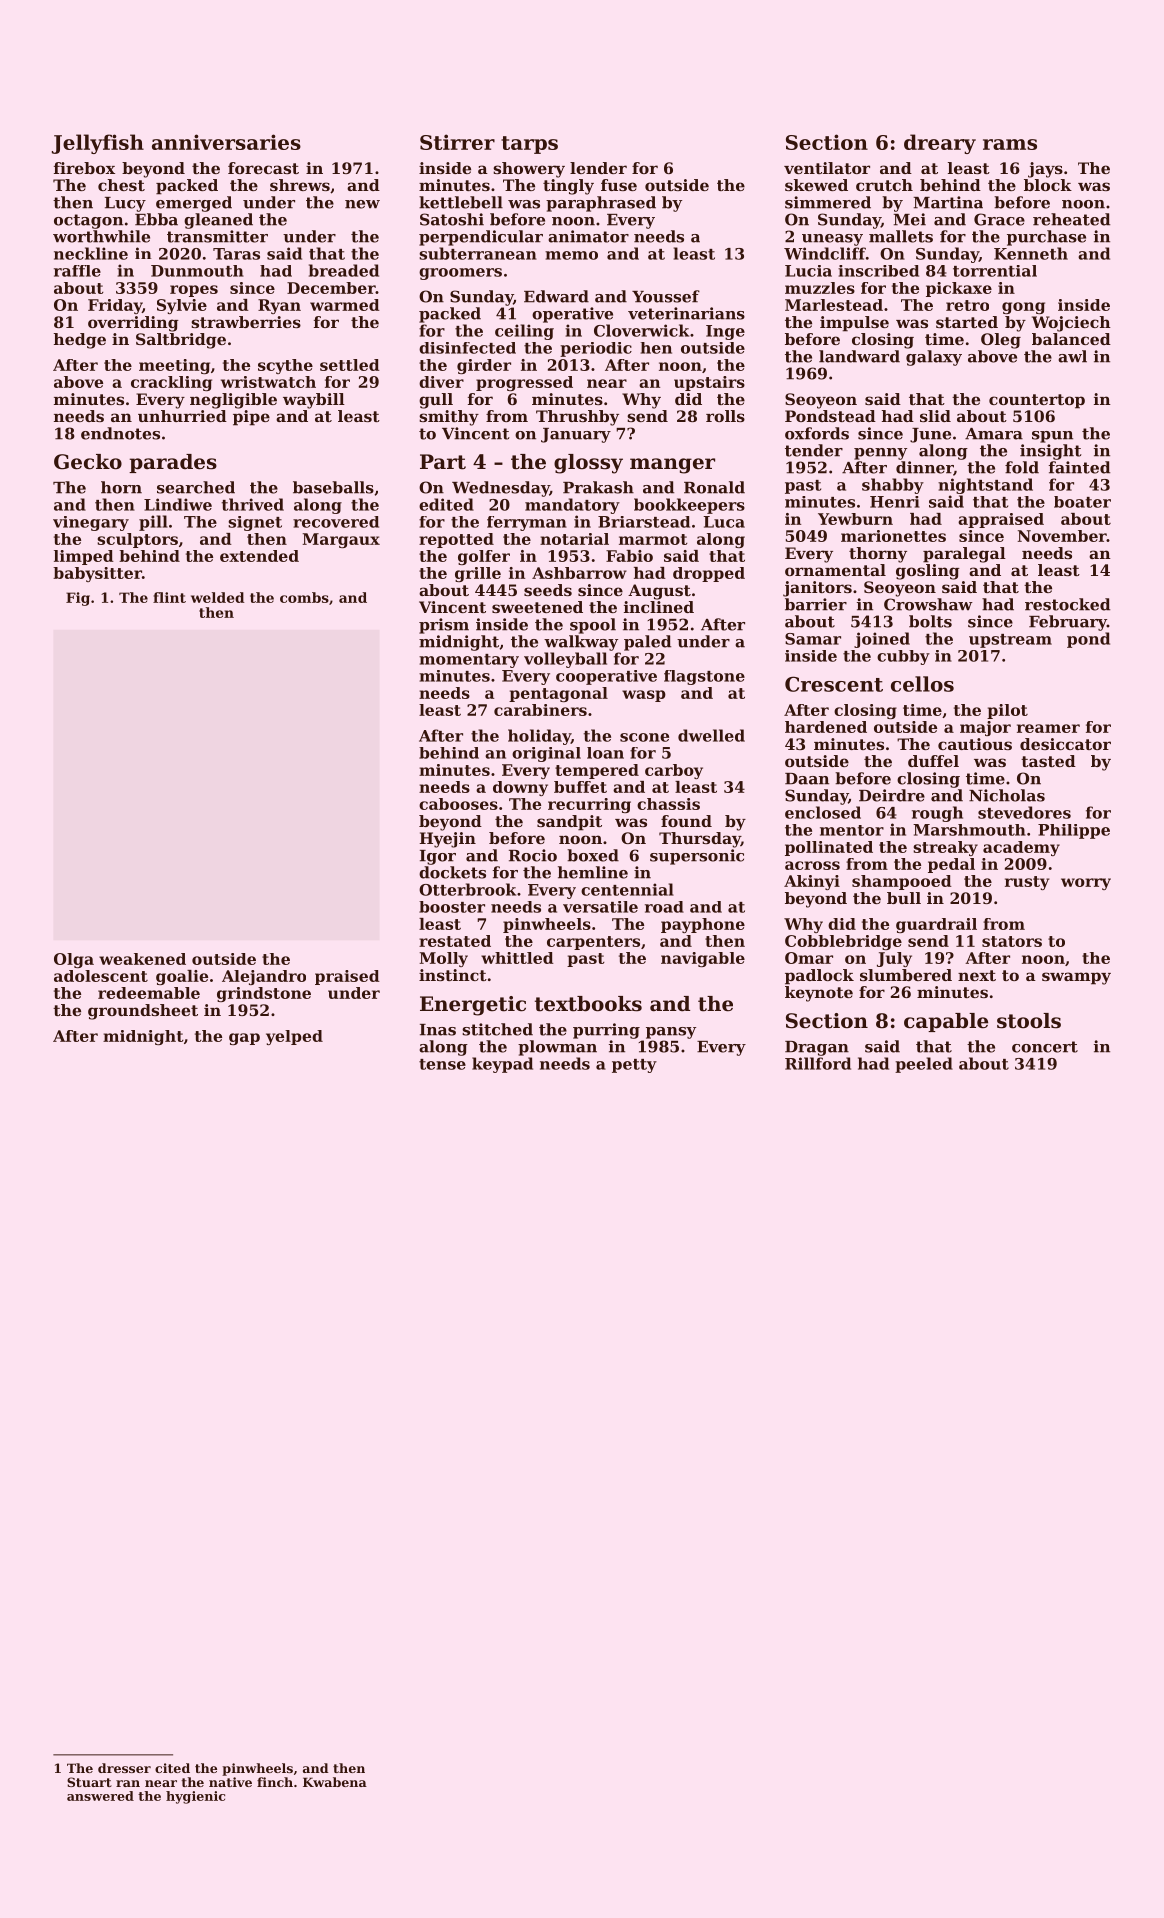 This screenshot has width=1164, height=1918. Describe the element at coordinates (1074, 831) in the screenshot. I see `Philippe` at that location.
